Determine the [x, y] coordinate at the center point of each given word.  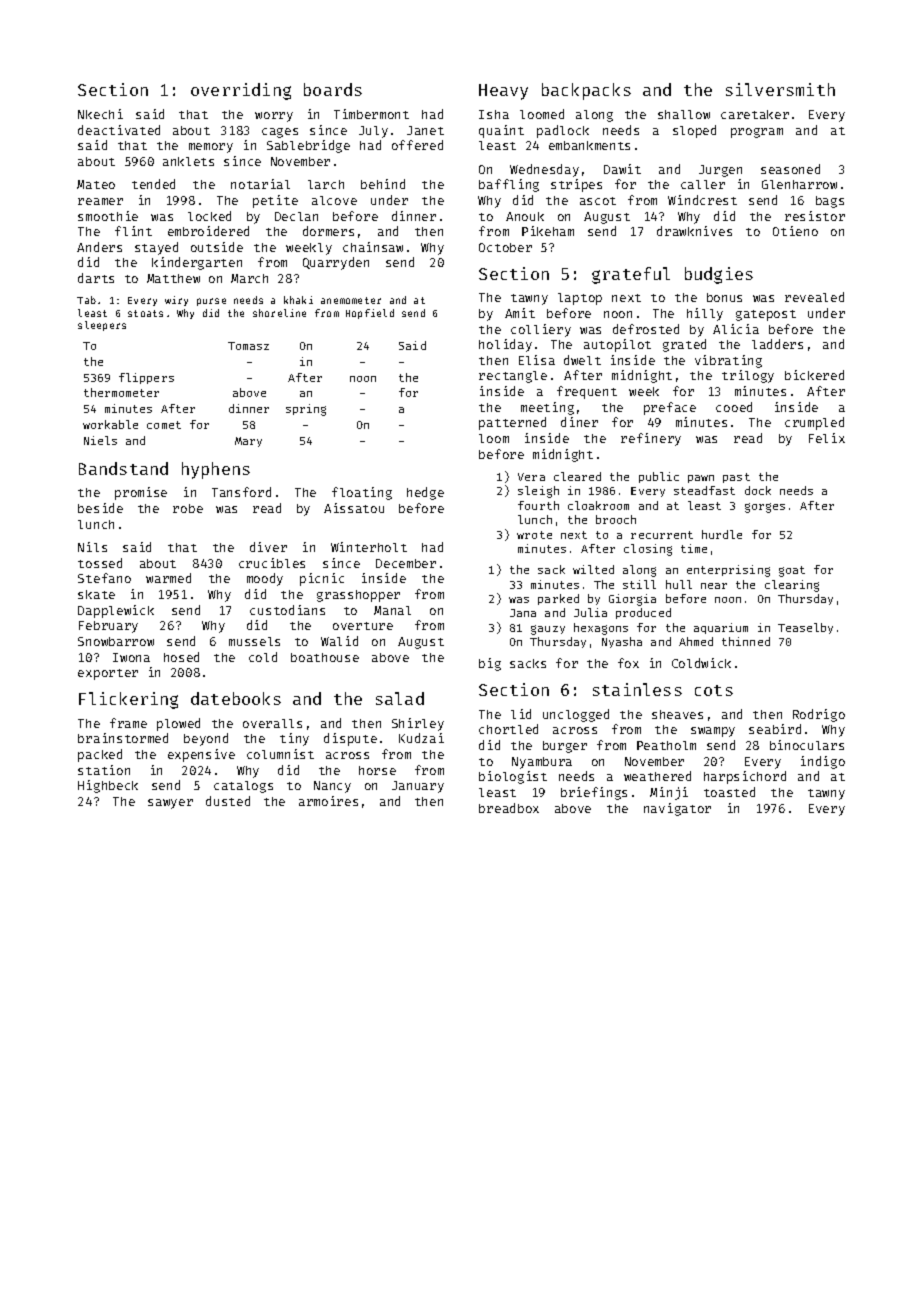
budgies [719, 275]
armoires [328, 801]
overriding [241, 91]
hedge [425, 493]
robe [188, 508]
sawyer [170, 804]
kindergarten [197, 263]
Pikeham [548, 231]
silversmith [780, 89]
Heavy [503, 92]
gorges [765, 508]
